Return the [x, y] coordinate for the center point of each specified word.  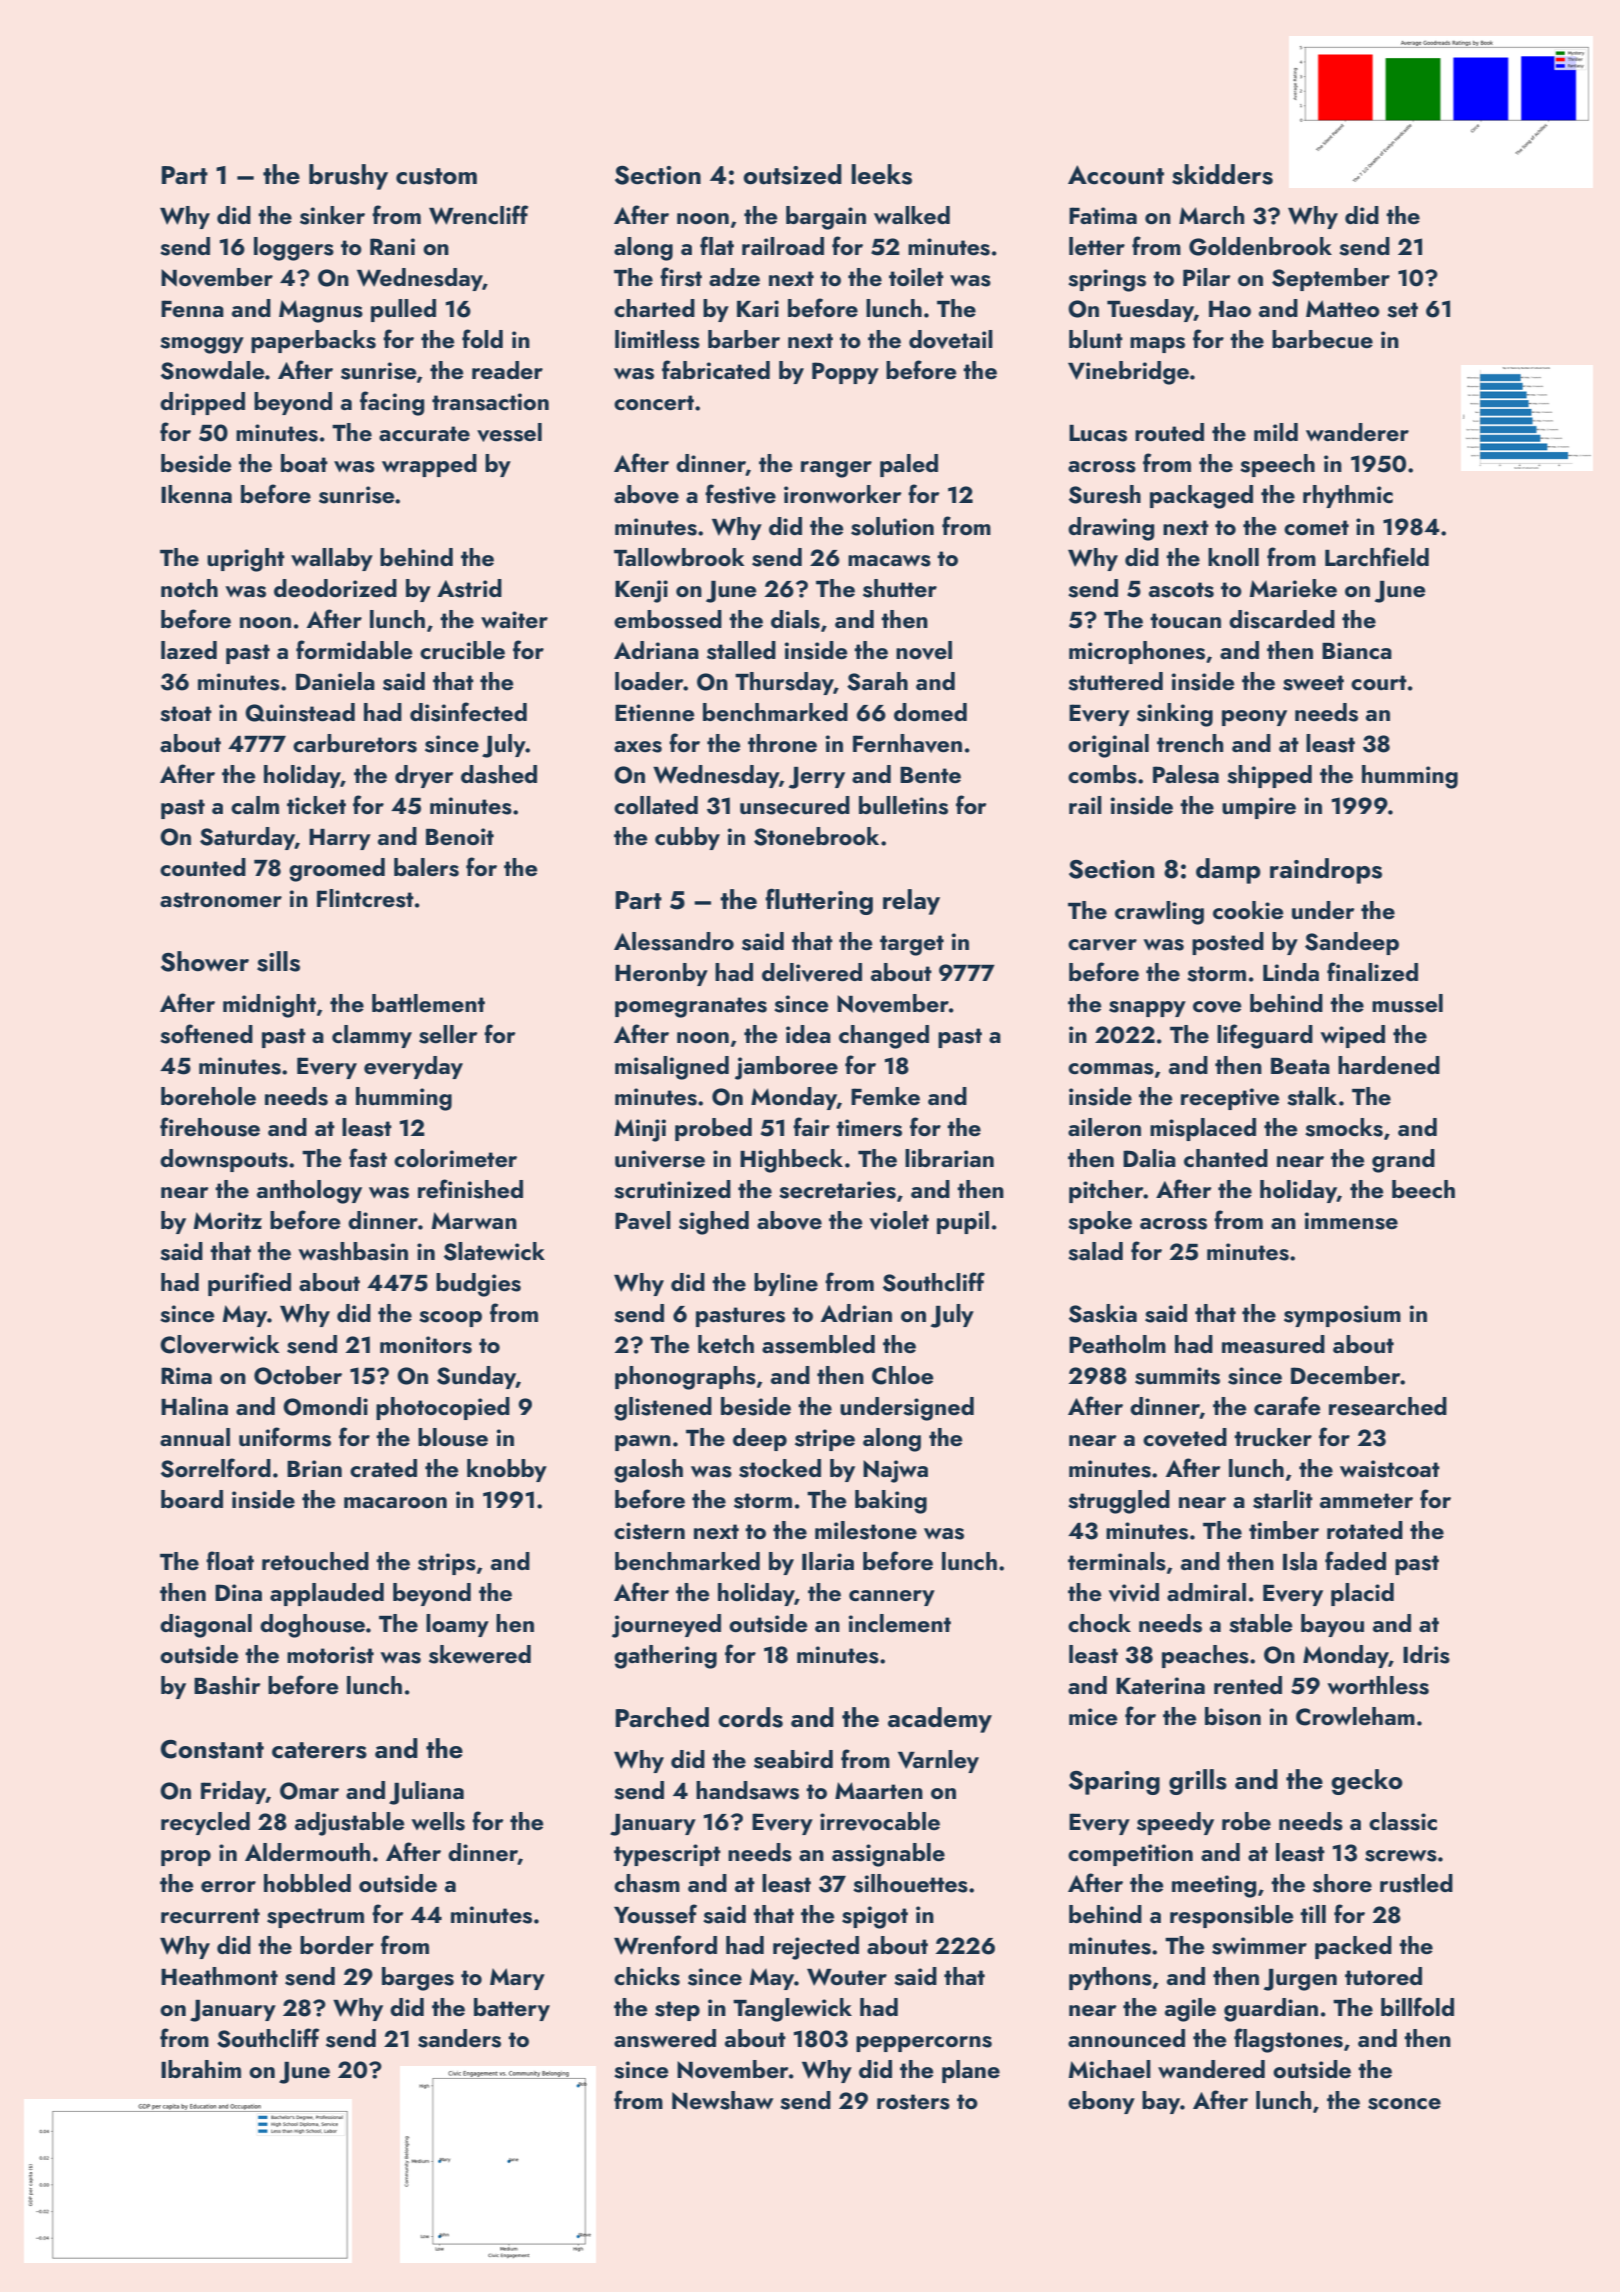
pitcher [1106, 1191]
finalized [1372, 972]
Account [1116, 175]
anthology [309, 1192]
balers [426, 867]
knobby [507, 1470]
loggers [294, 249]
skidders [1222, 174]
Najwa [895, 1471]
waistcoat [1390, 1469]
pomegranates [691, 1007]
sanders [459, 2038]
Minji [640, 1130]
